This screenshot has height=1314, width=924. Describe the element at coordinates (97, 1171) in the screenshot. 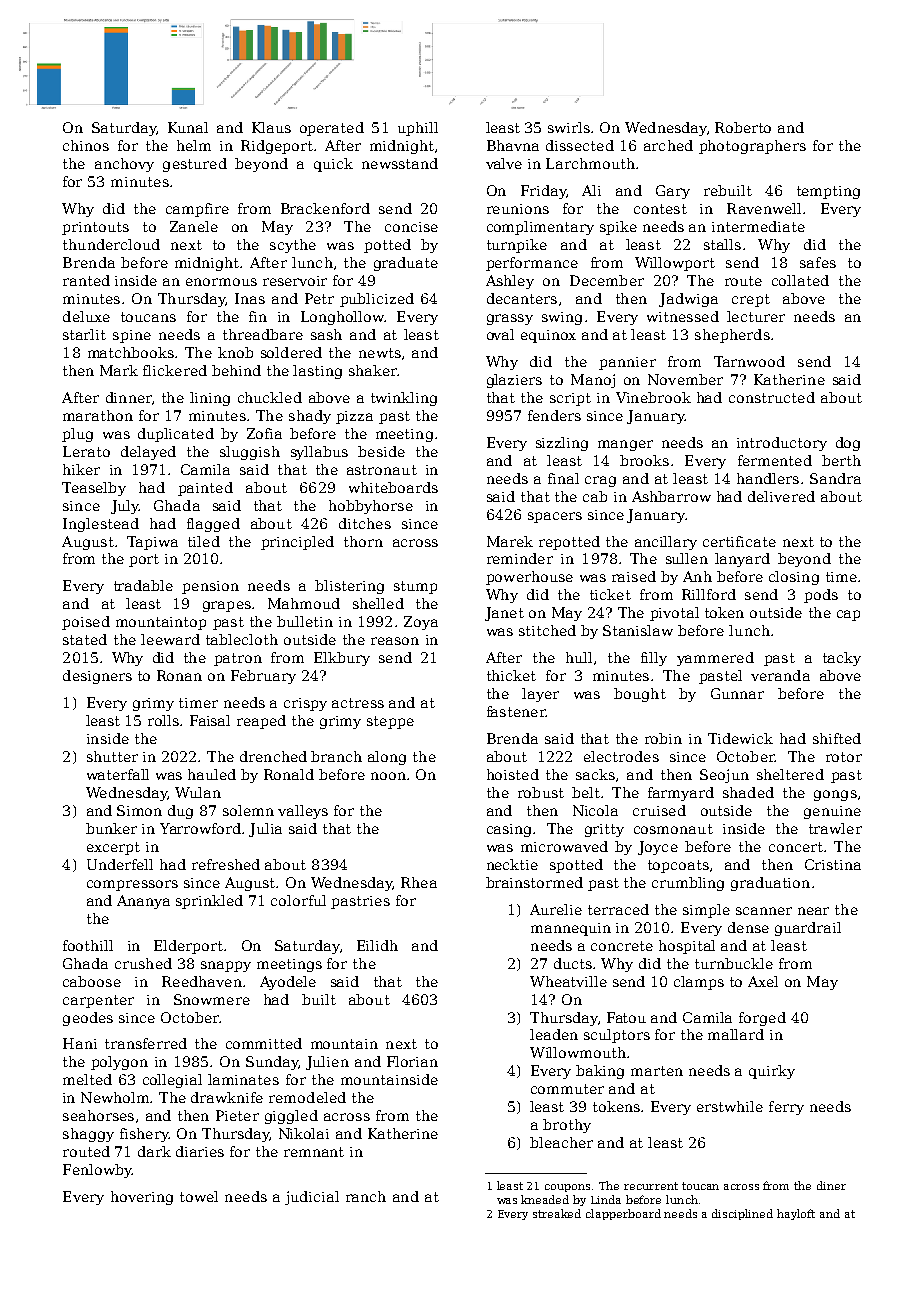

I see `Fenlowby` at that location.
